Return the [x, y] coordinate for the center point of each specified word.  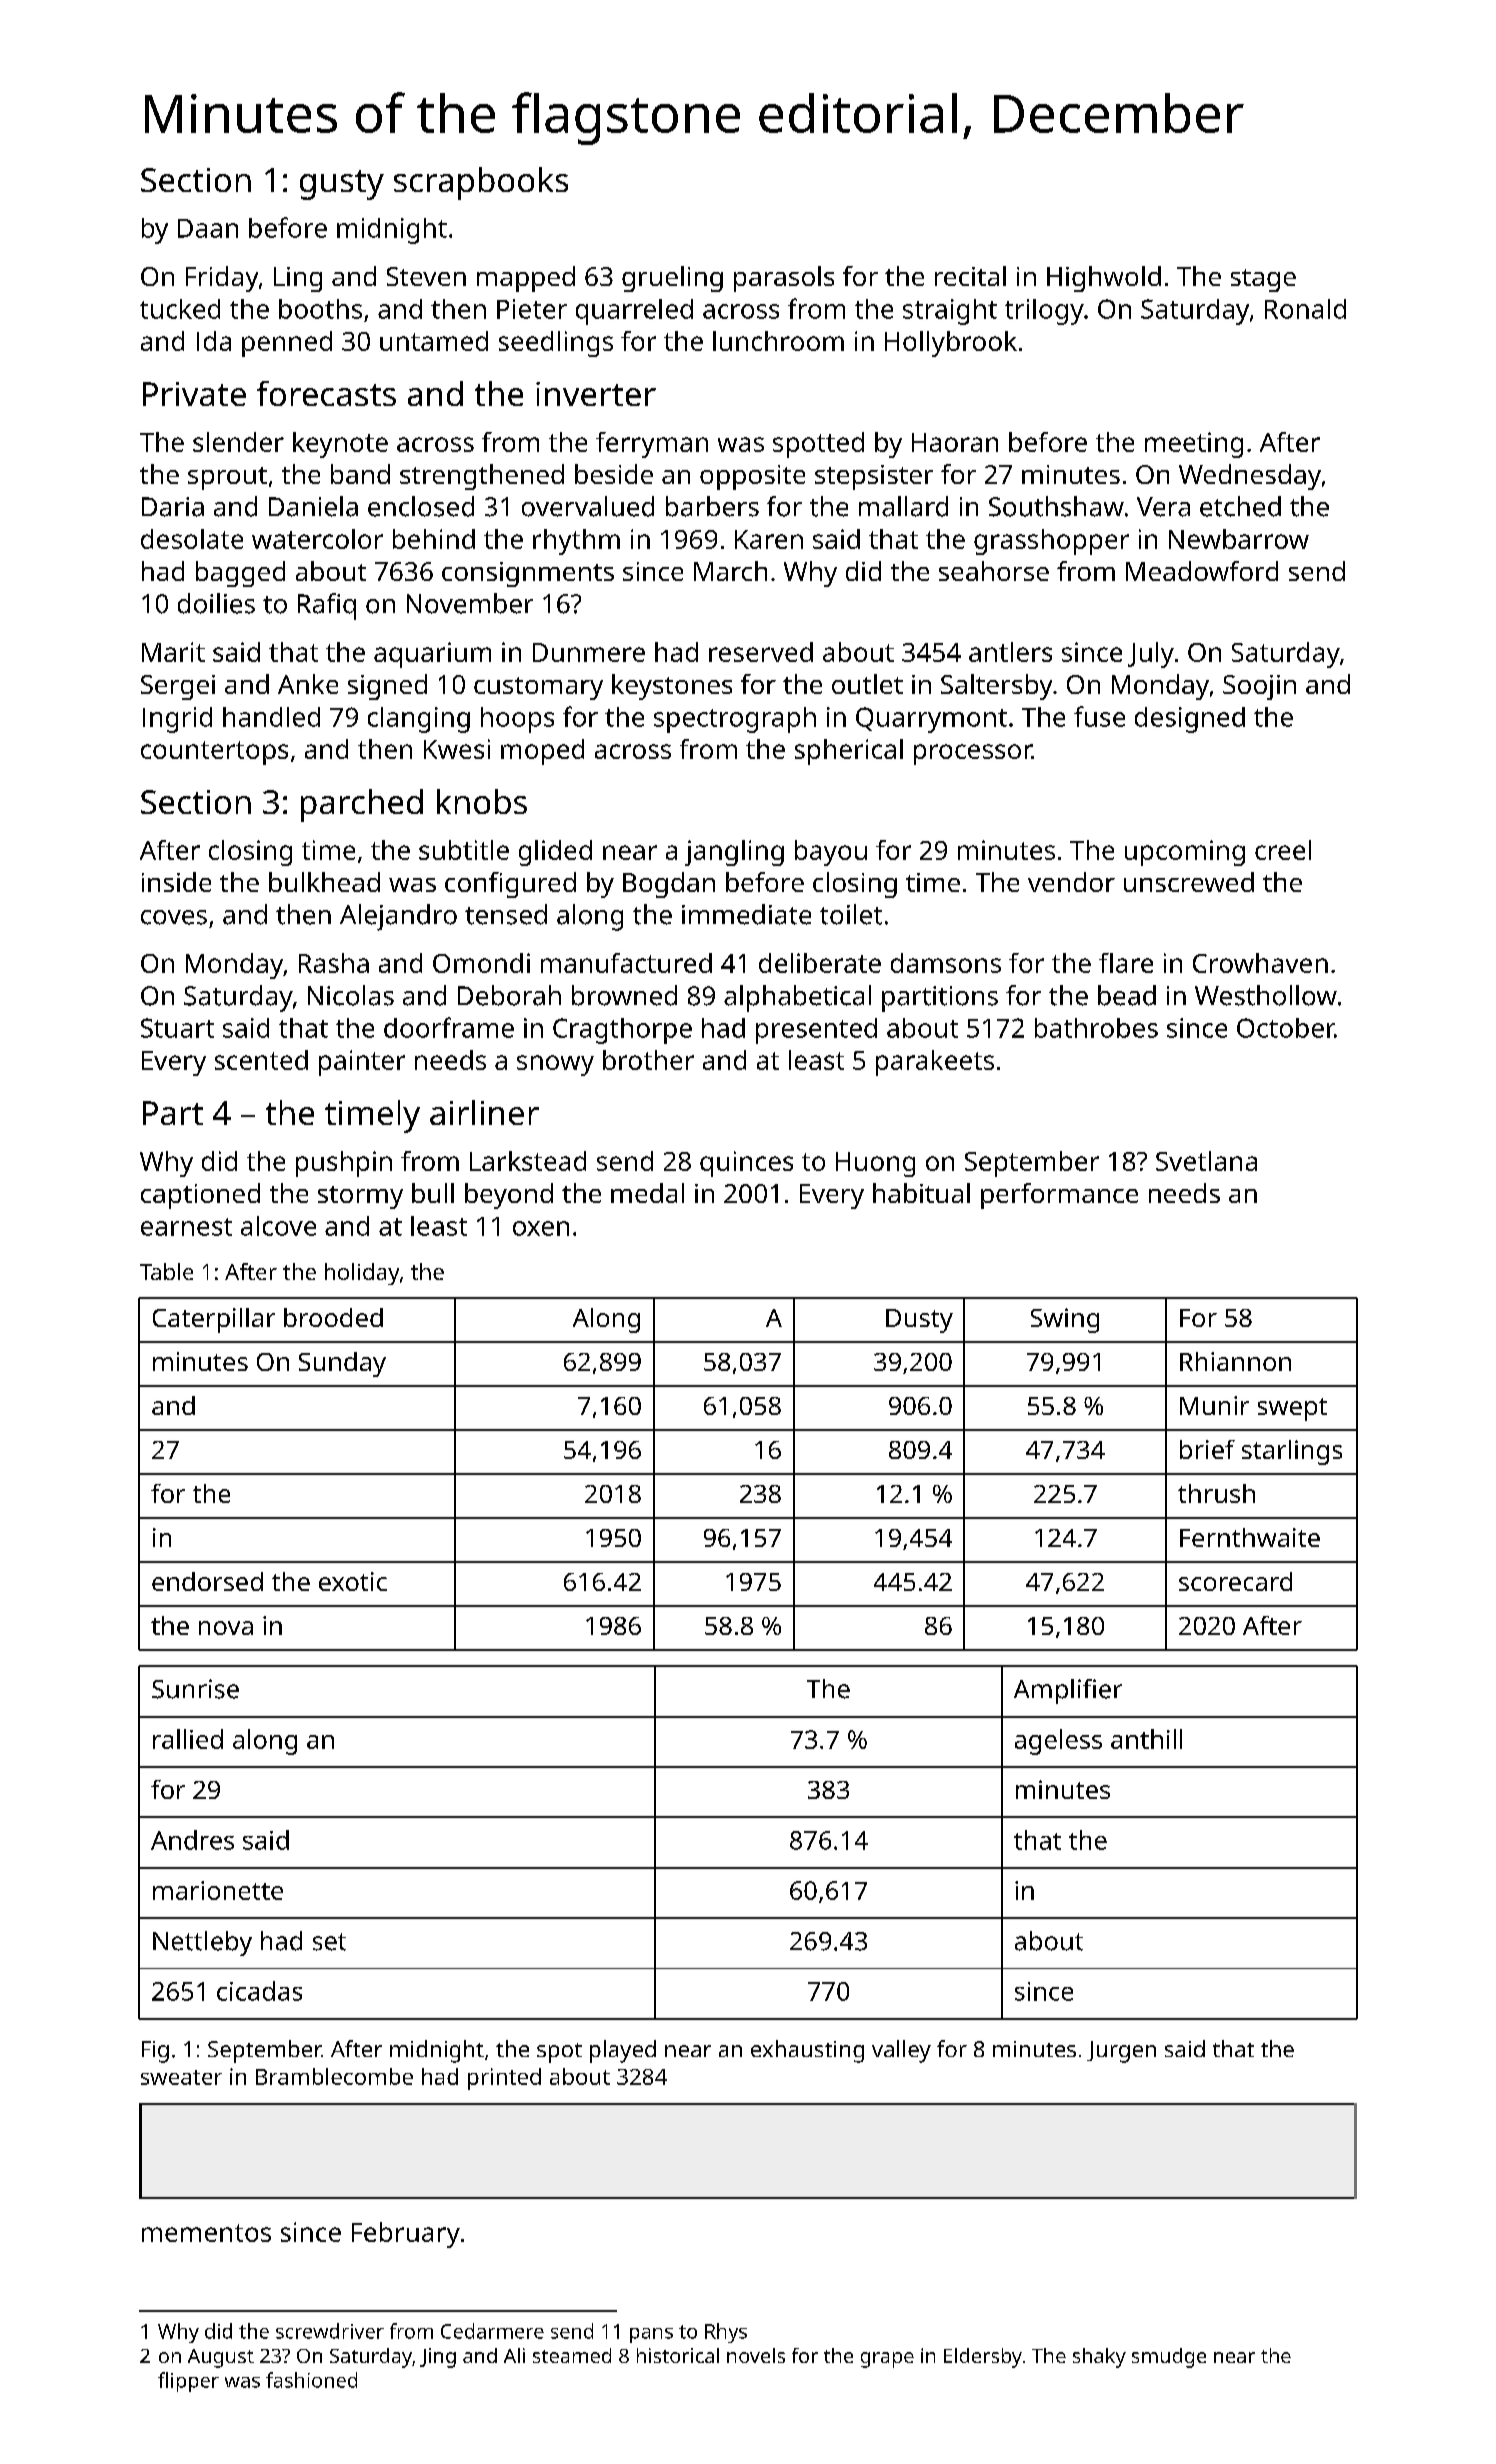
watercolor [317, 539]
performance [1059, 1196]
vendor [1071, 882]
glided [555, 853]
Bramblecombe [334, 2076]
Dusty [919, 1321]
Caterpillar [214, 1320]
